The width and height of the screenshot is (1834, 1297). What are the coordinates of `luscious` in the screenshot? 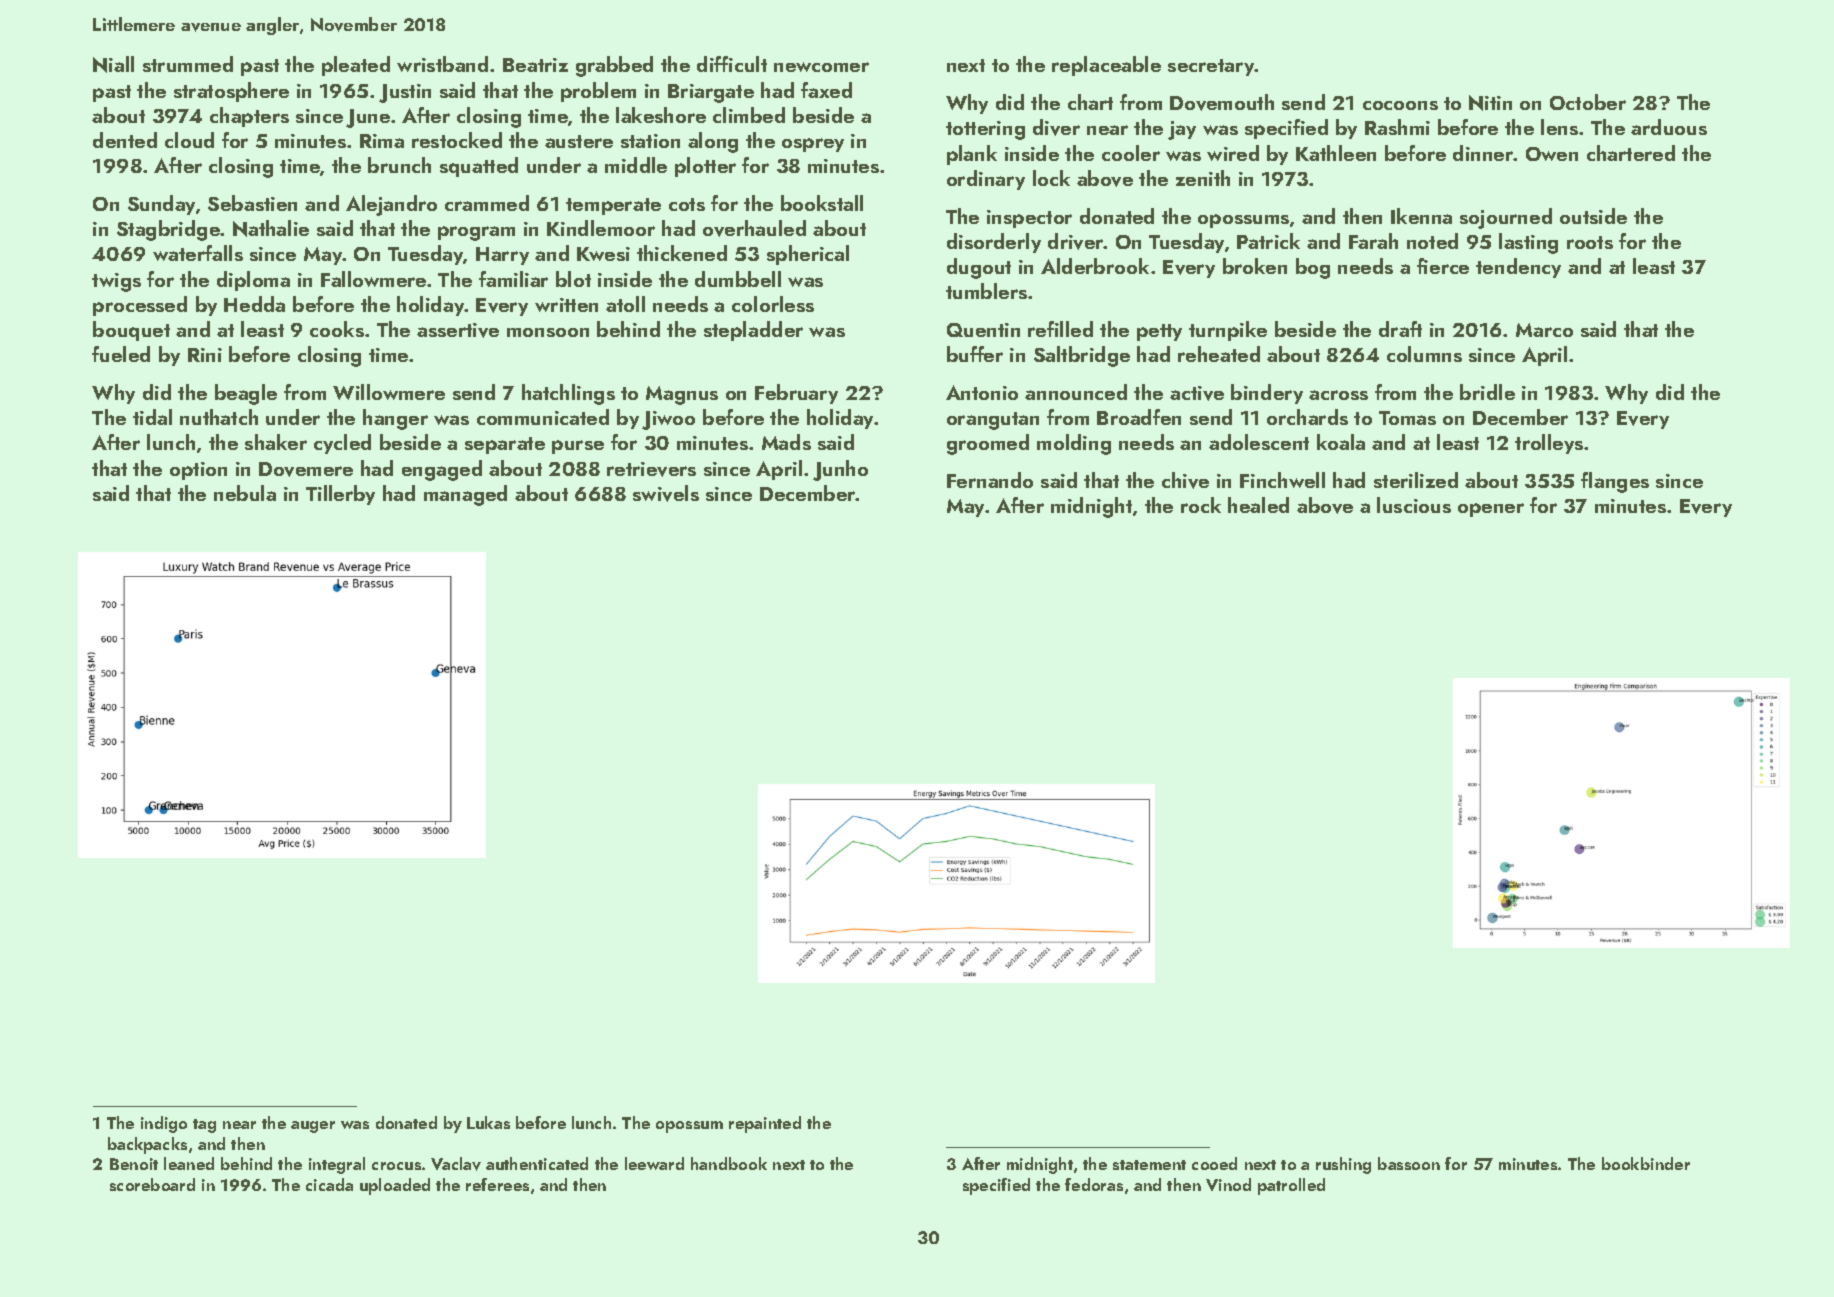 It's located at (1414, 505).
